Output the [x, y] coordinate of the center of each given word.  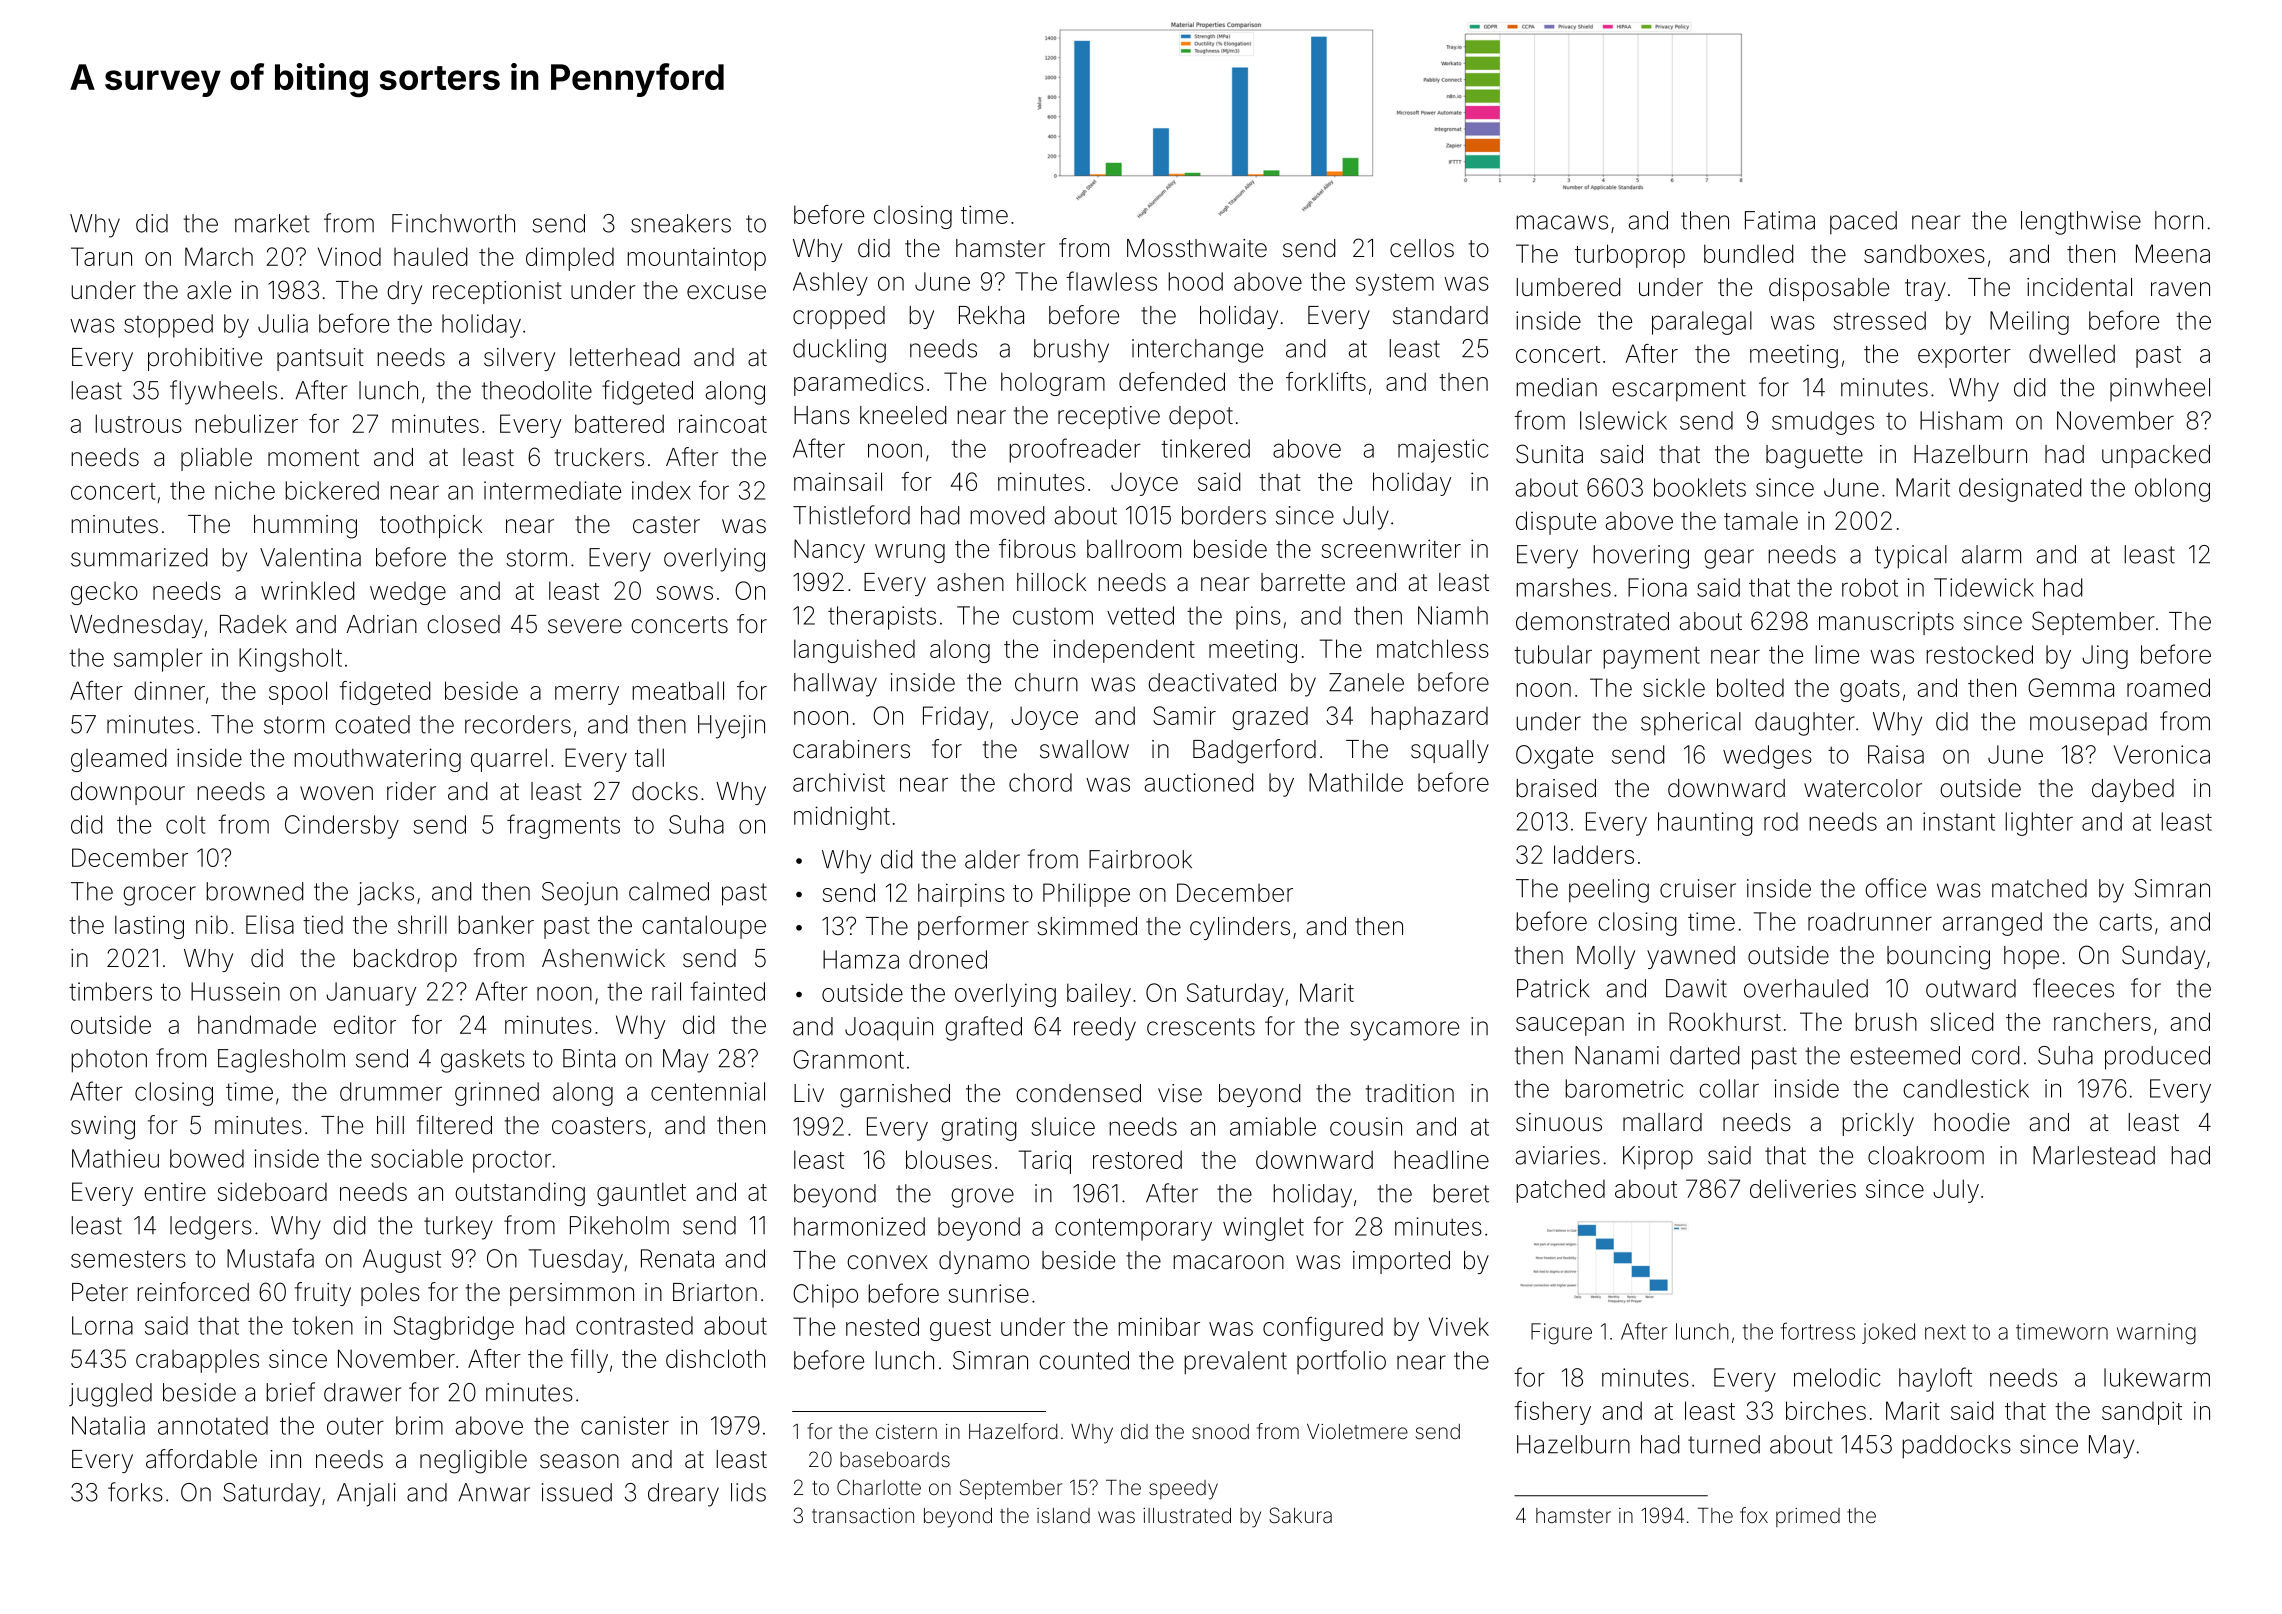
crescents [1201, 1027]
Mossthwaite [1197, 248]
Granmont [848, 1059]
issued [577, 1492]
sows [685, 593]
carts [2125, 922]
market [272, 223]
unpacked [2156, 456]
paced [1863, 223]
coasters [599, 1126]
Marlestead [2094, 1155]
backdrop [405, 960]
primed [1808, 1517]
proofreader [1075, 450]
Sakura [1300, 1515]
